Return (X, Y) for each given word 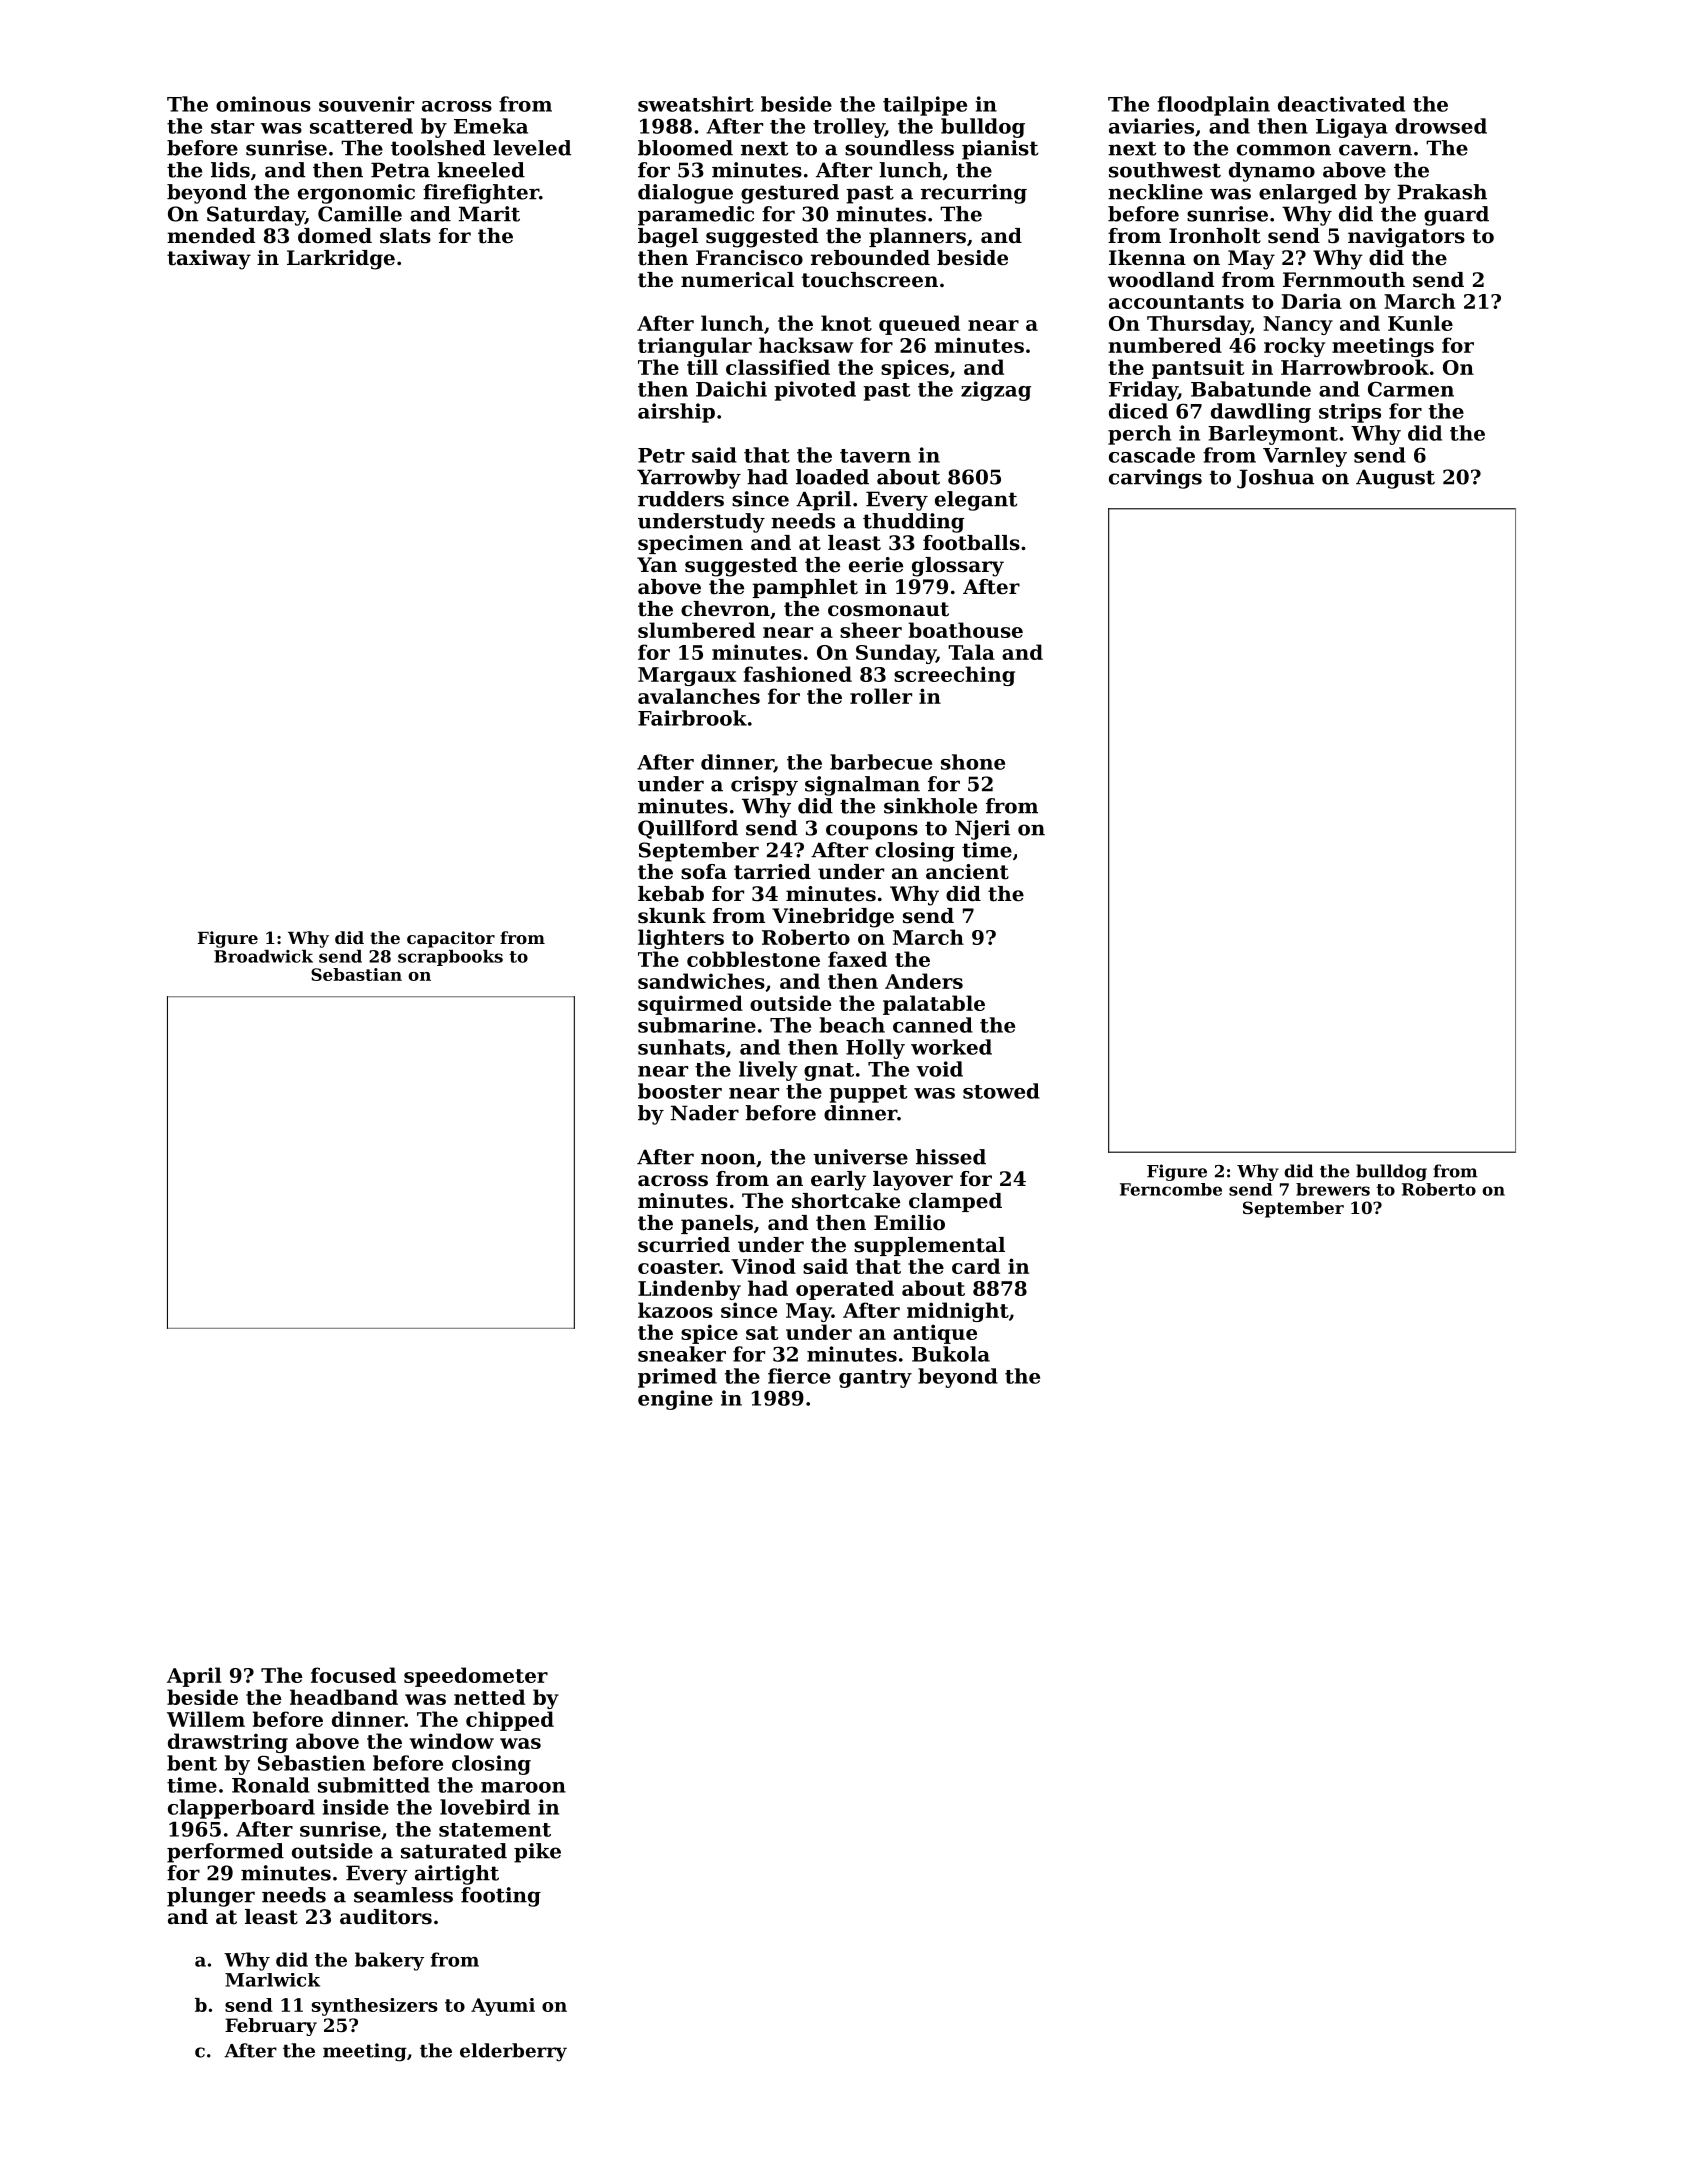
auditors (386, 1917)
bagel (668, 238)
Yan (657, 565)
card (976, 1266)
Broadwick (263, 956)
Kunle (1420, 323)
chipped (510, 1721)
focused (353, 1675)
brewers (1333, 1189)
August (1395, 479)
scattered (361, 126)
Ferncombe (1171, 1189)
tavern (875, 456)
